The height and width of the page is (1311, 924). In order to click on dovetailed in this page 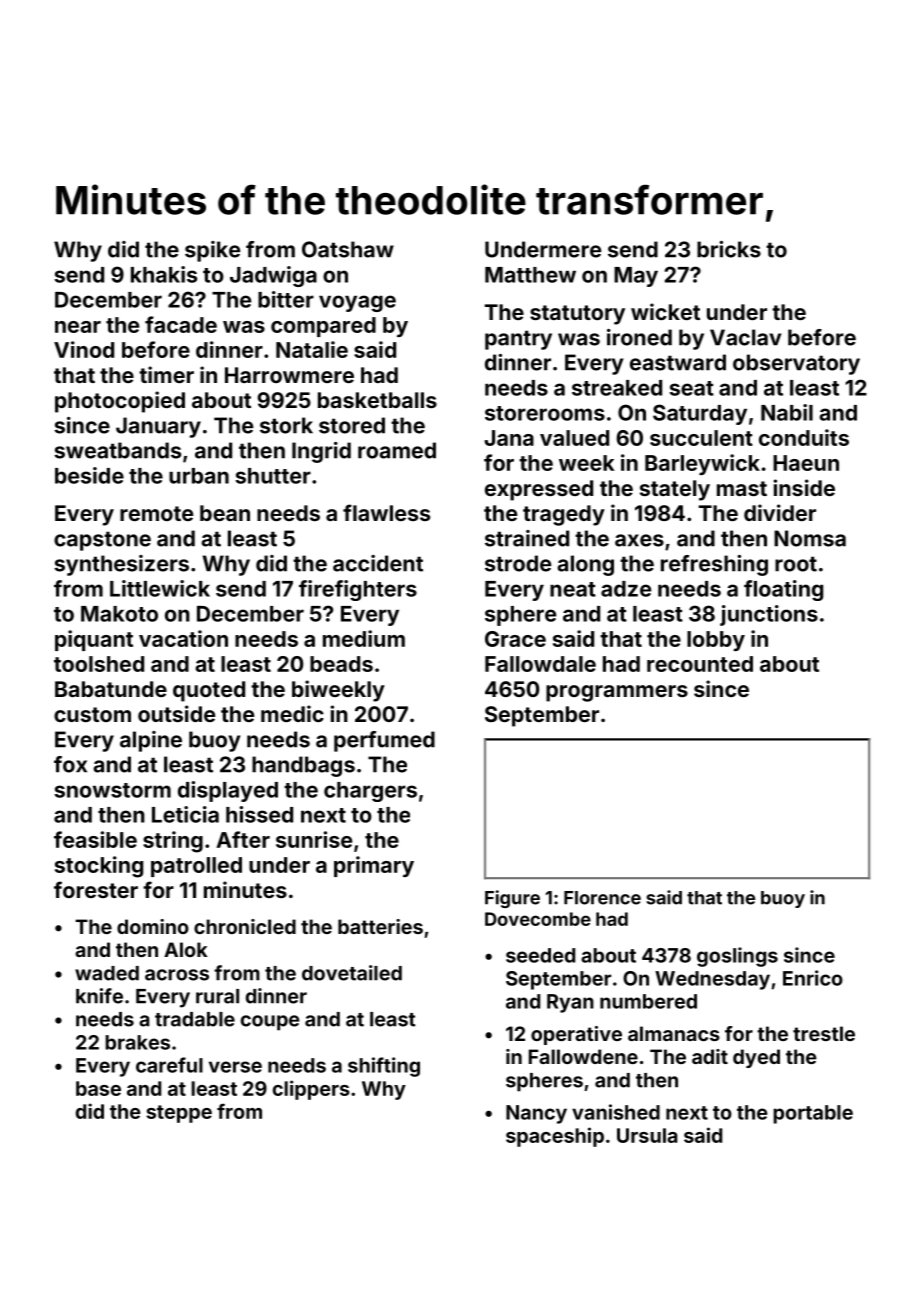, I will do `click(352, 973)`.
